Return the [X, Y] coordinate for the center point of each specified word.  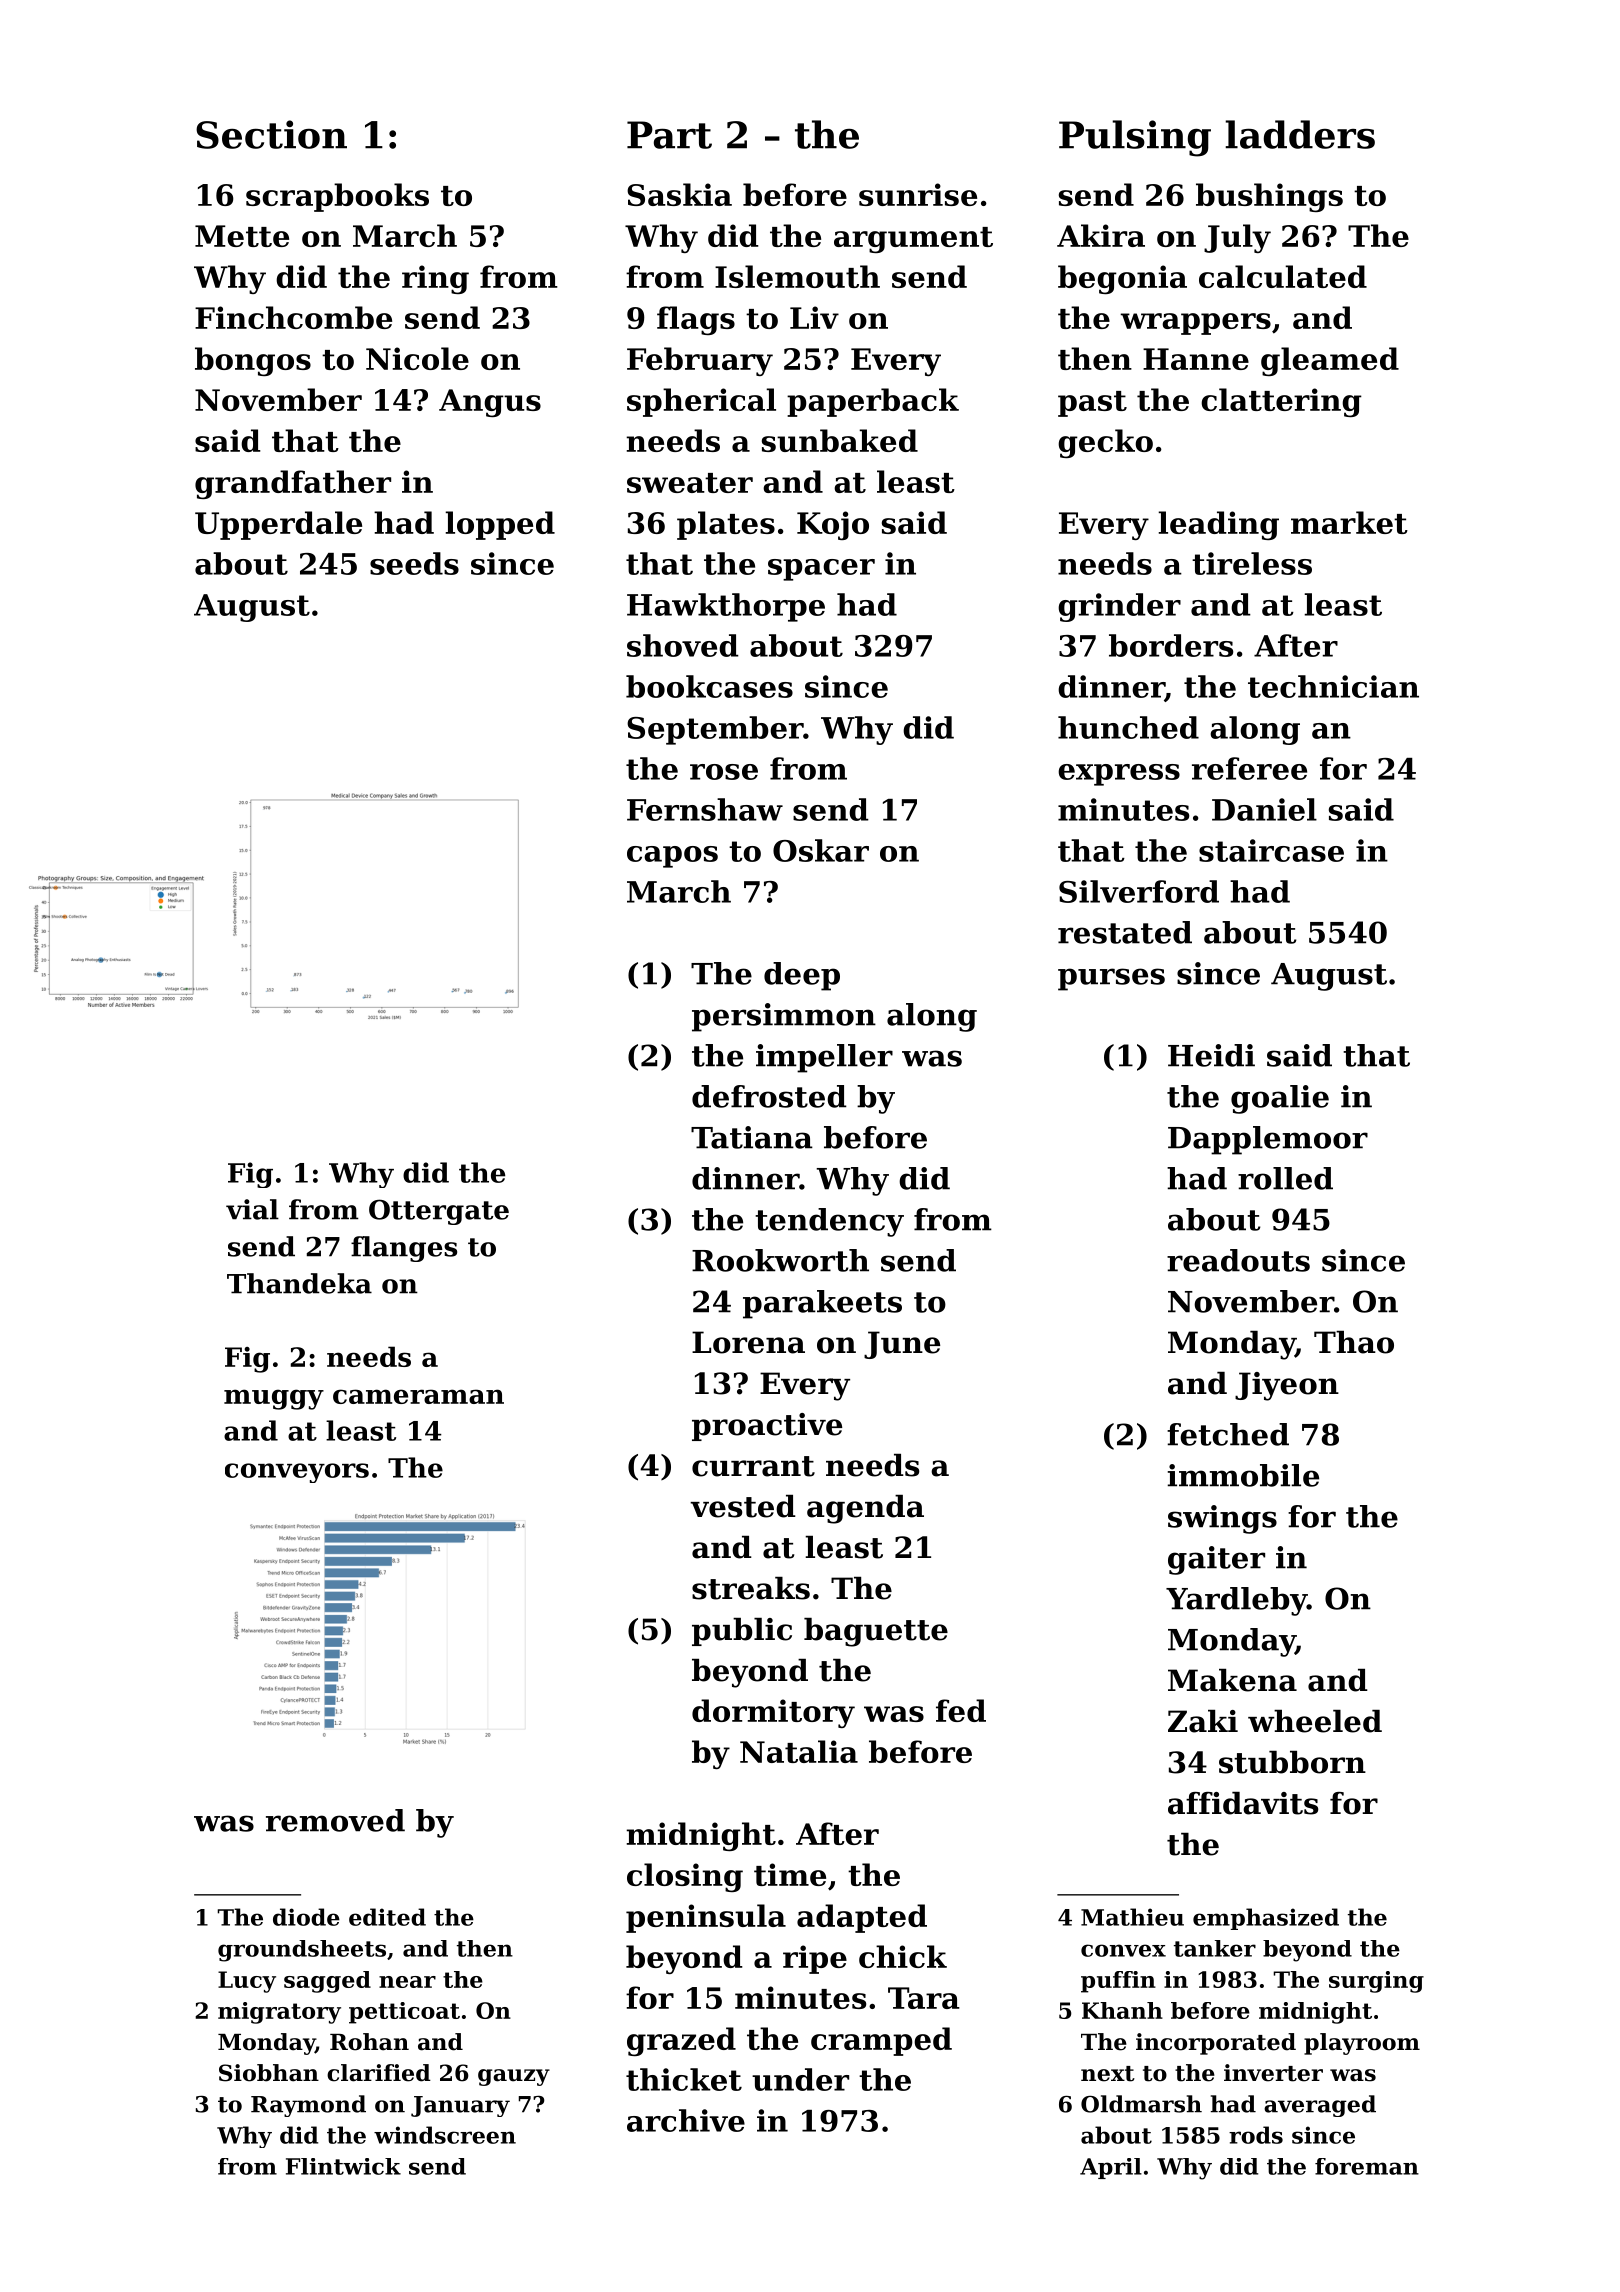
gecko [1105, 443]
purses [1111, 979]
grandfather [293, 484]
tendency [829, 1222]
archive [686, 2120]
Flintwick [343, 2166]
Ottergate [439, 1212]
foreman [1367, 2166]
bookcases [709, 686]
